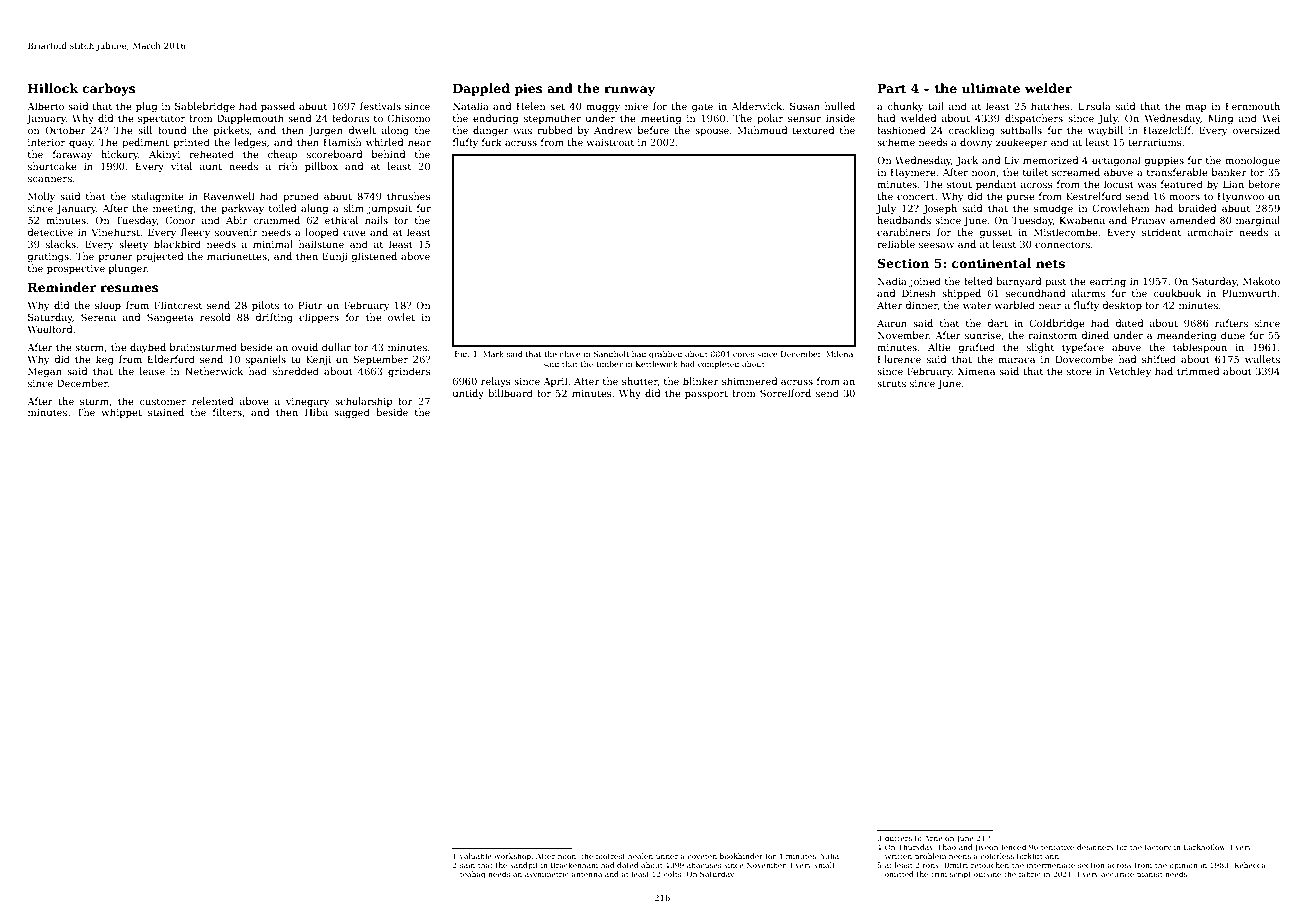  What do you see at coordinates (1155, 142) in the document?
I see `terrariums` at bounding box center [1155, 142].
